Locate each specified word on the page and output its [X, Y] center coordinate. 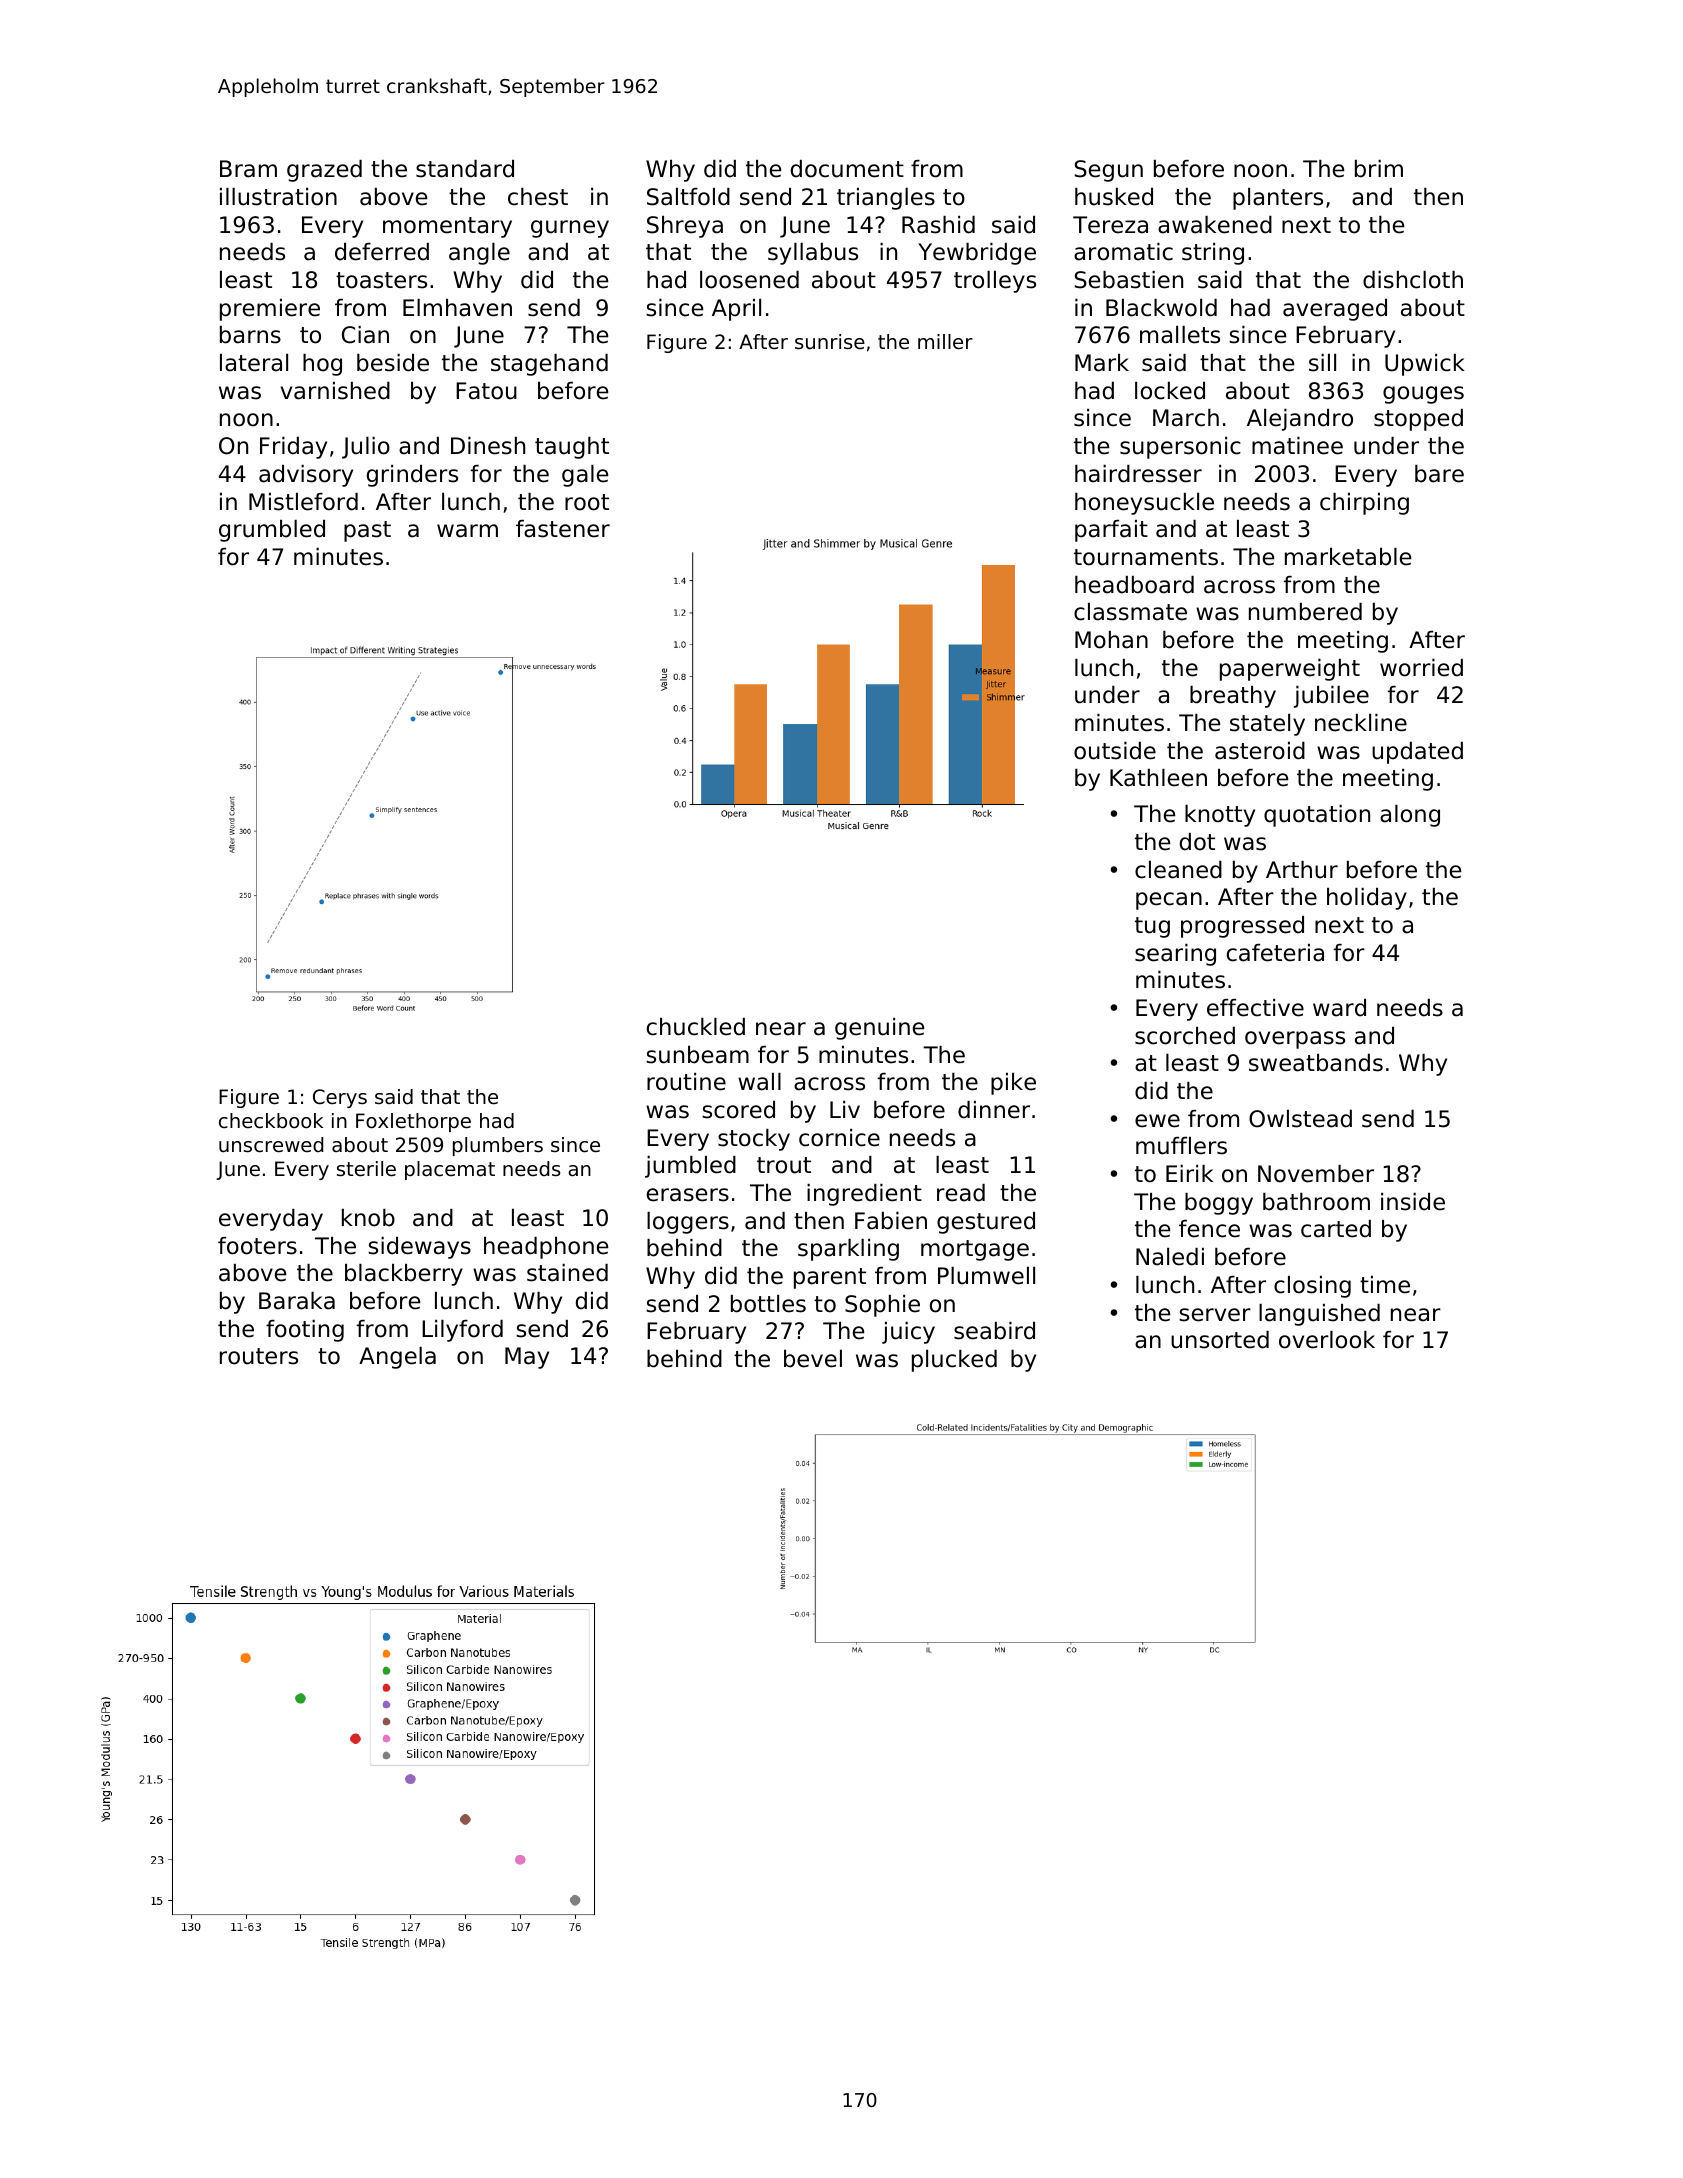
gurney [570, 229]
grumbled [272, 531]
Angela [397, 1358]
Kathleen [1158, 778]
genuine [879, 1029]
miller [945, 342]
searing [1175, 955]
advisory [306, 476]
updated [1417, 753]
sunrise [830, 342]
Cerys [340, 1098]
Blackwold [1161, 308]
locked [1170, 391]
